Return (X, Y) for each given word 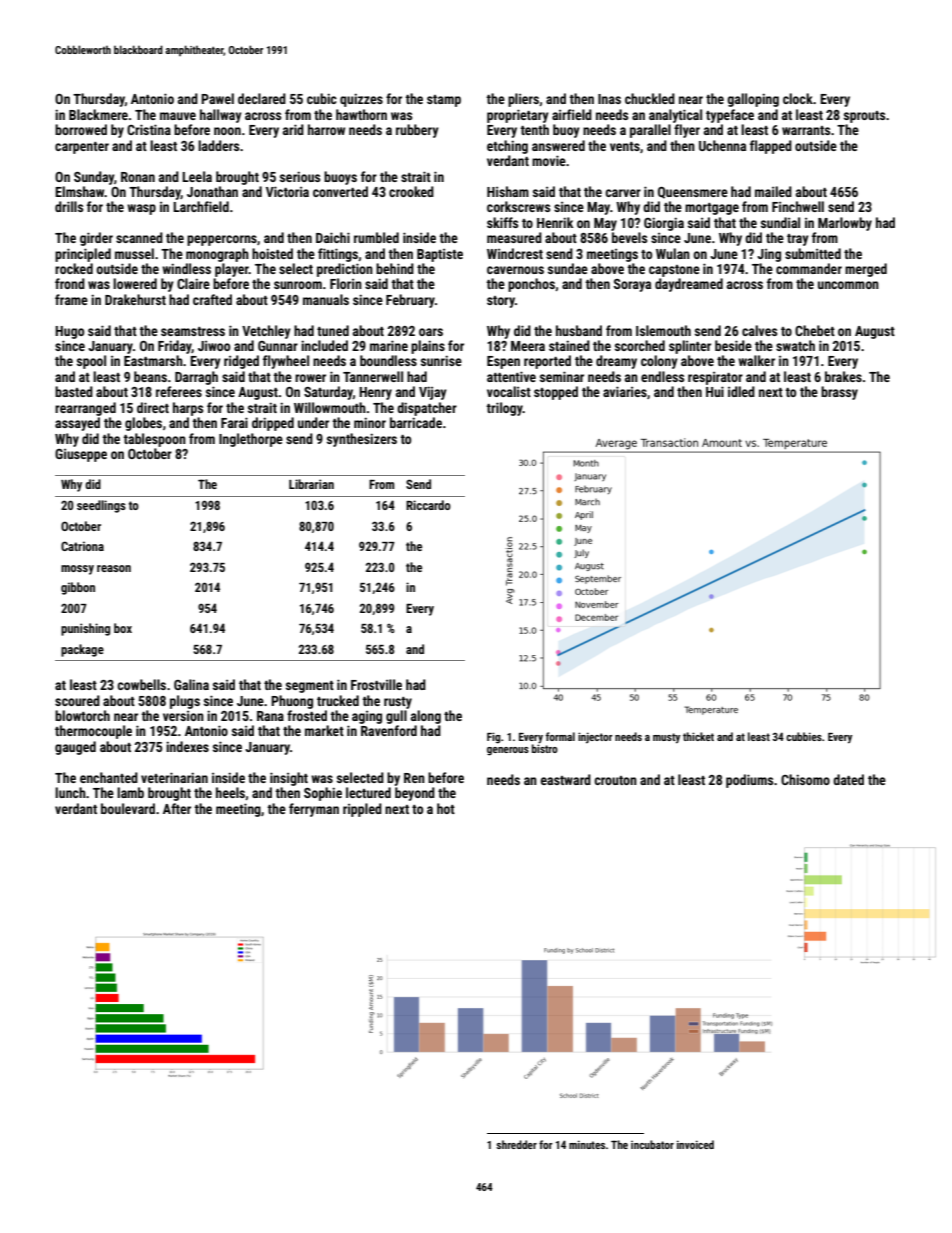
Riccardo (428, 505)
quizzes (361, 100)
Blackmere (98, 114)
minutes (587, 1144)
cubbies (804, 736)
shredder (516, 1144)
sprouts (864, 117)
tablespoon (154, 440)
